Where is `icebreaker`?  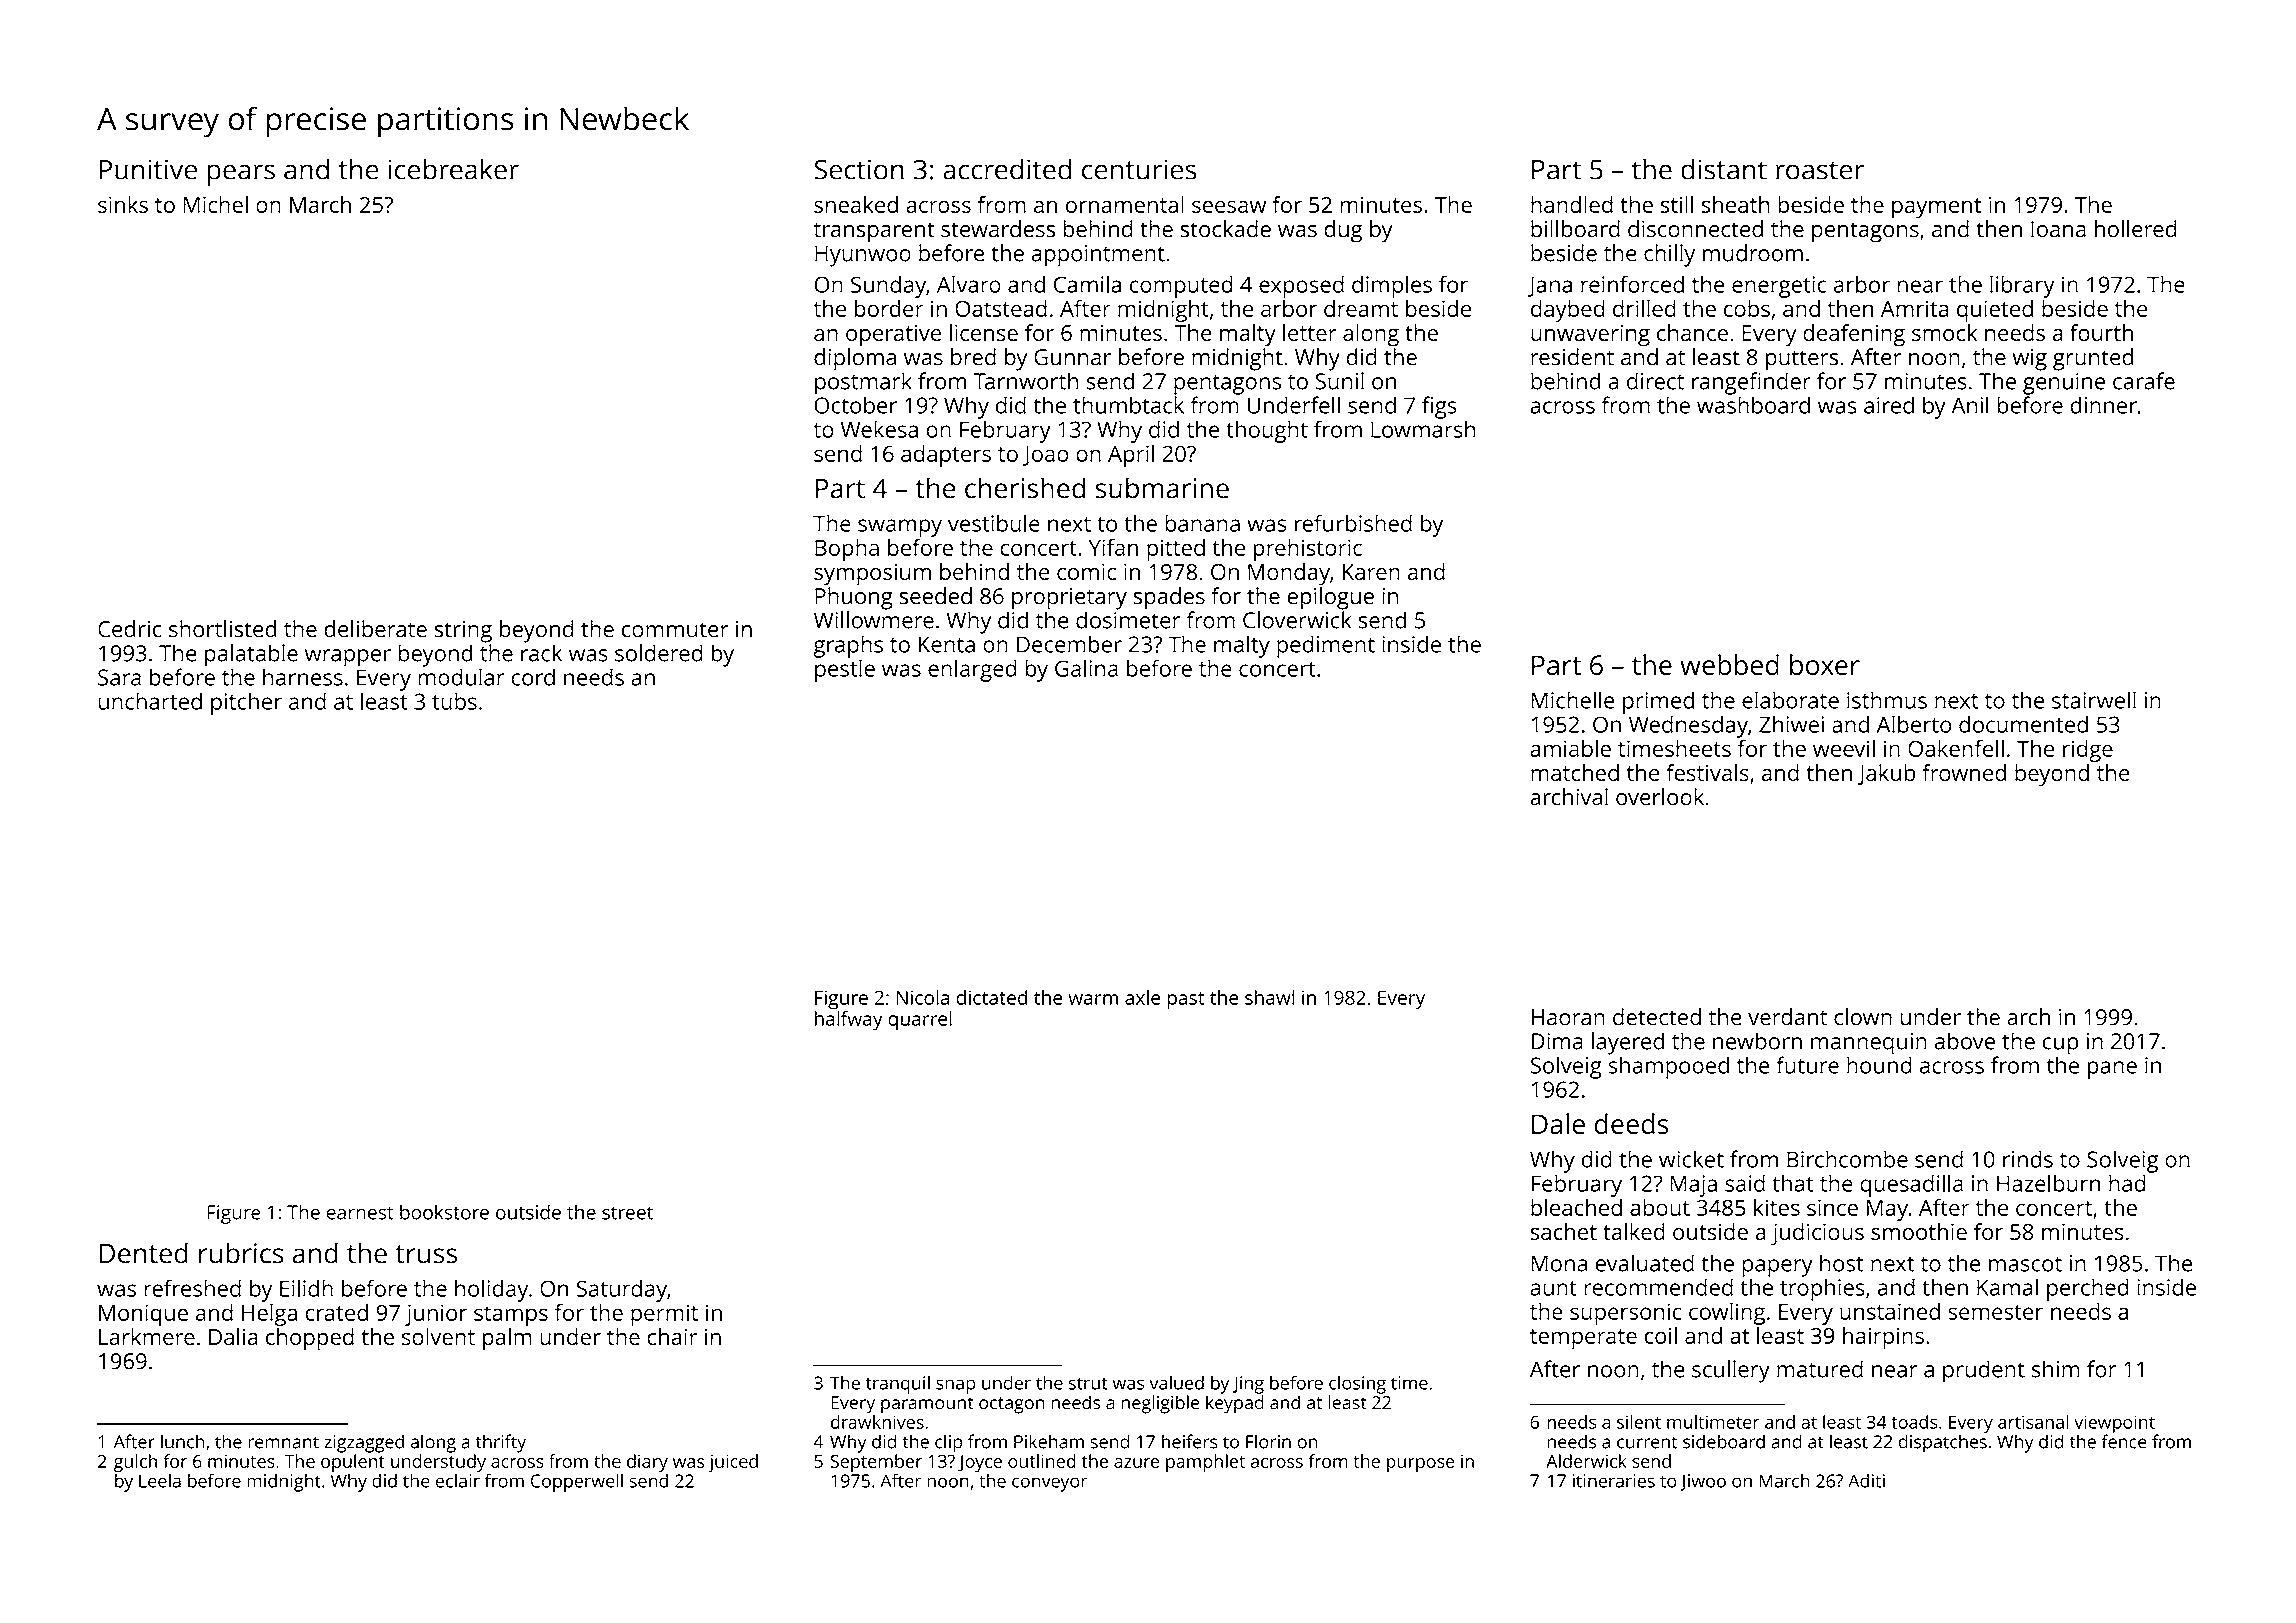
icebreaker is located at coordinates (454, 169).
